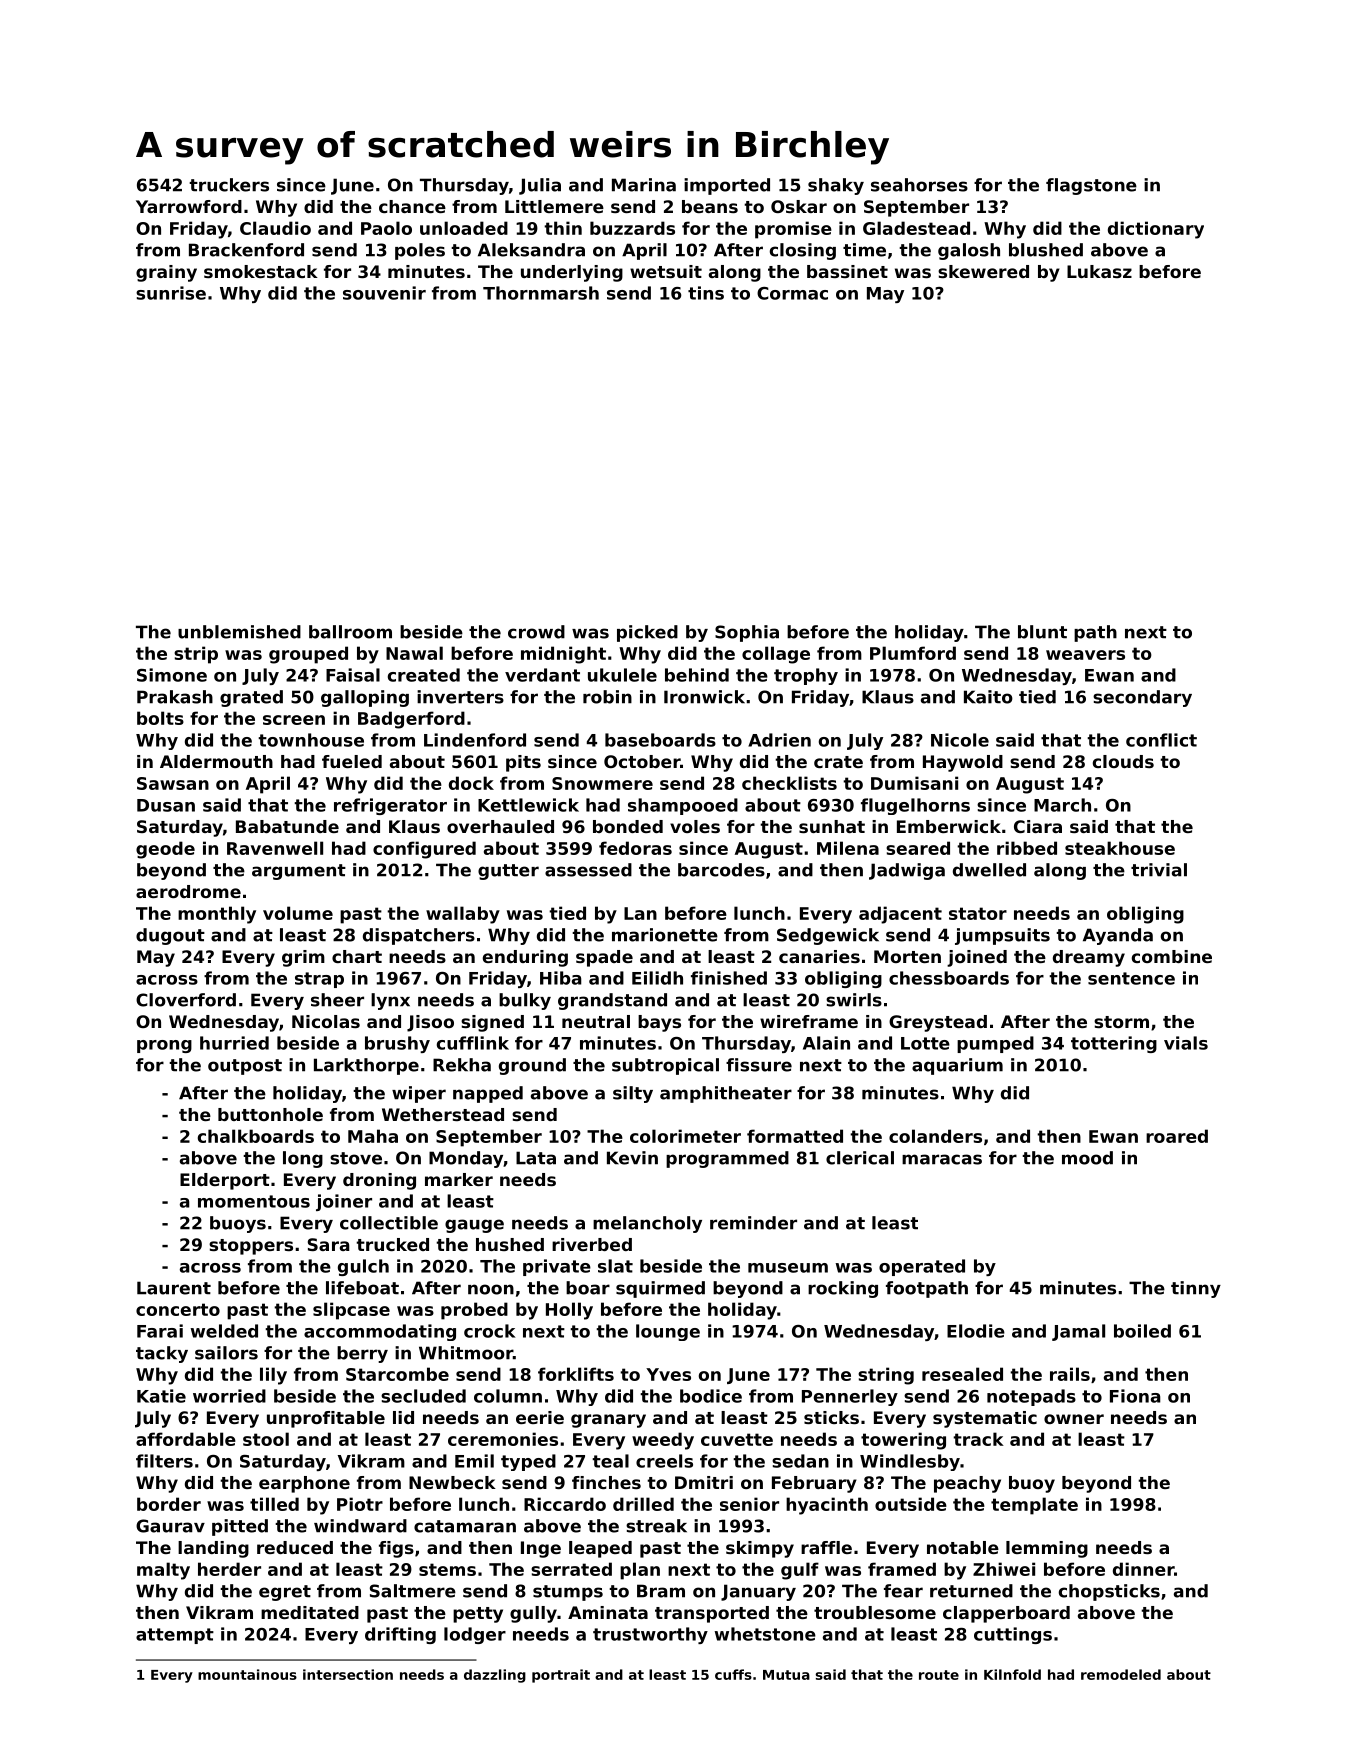  I want to click on dictionary, so click(1156, 230).
